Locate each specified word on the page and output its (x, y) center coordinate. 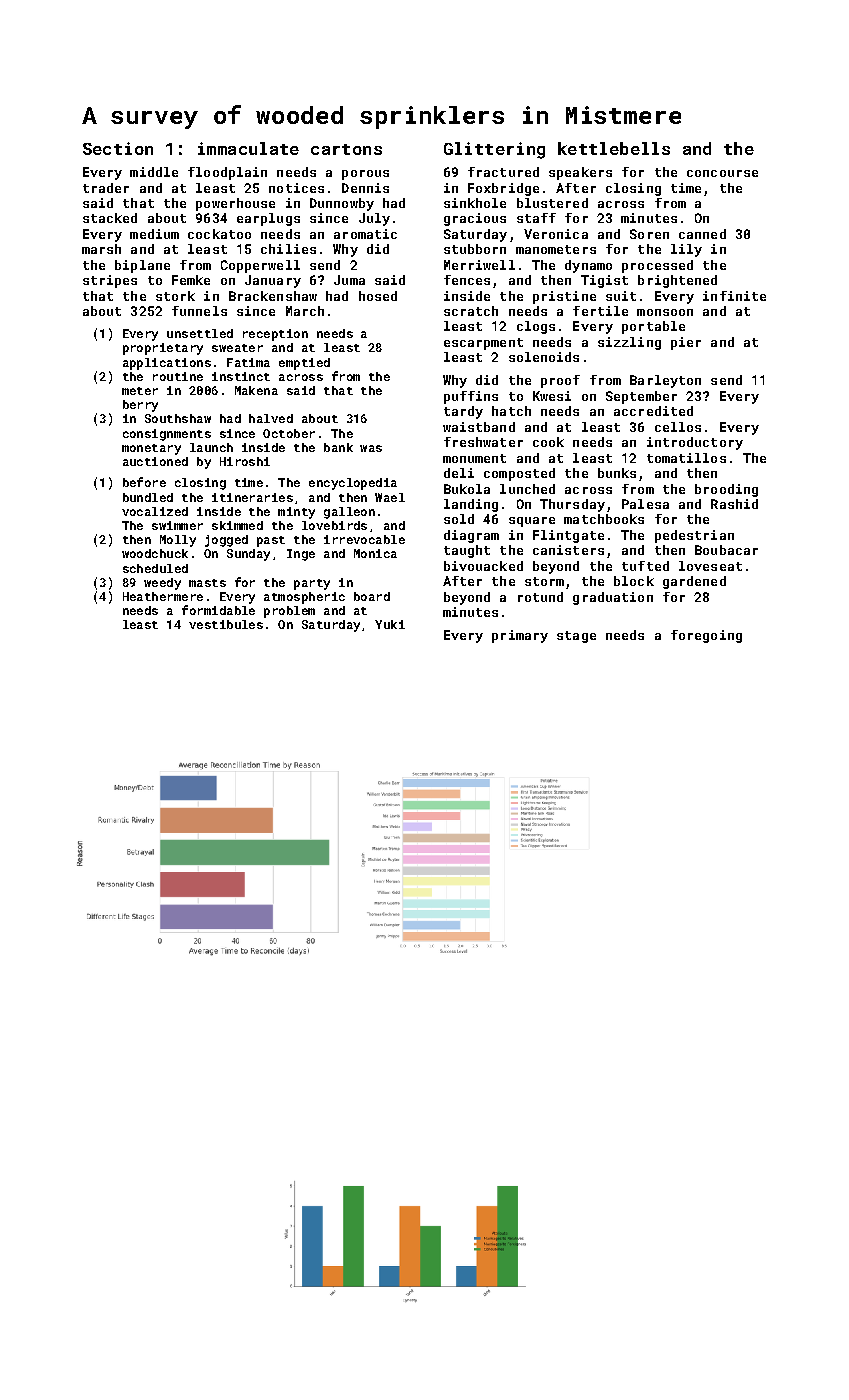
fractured (503, 172)
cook (548, 442)
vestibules (226, 624)
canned (702, 234)
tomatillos (686, 458)
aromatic (365, 234)
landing (471, 505)
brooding (726, 490)
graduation (613, 598)
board (372, 596)
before (144, 482)
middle (154, 172)
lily (686, 250)
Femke (191, 280)
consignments (167, 435)
